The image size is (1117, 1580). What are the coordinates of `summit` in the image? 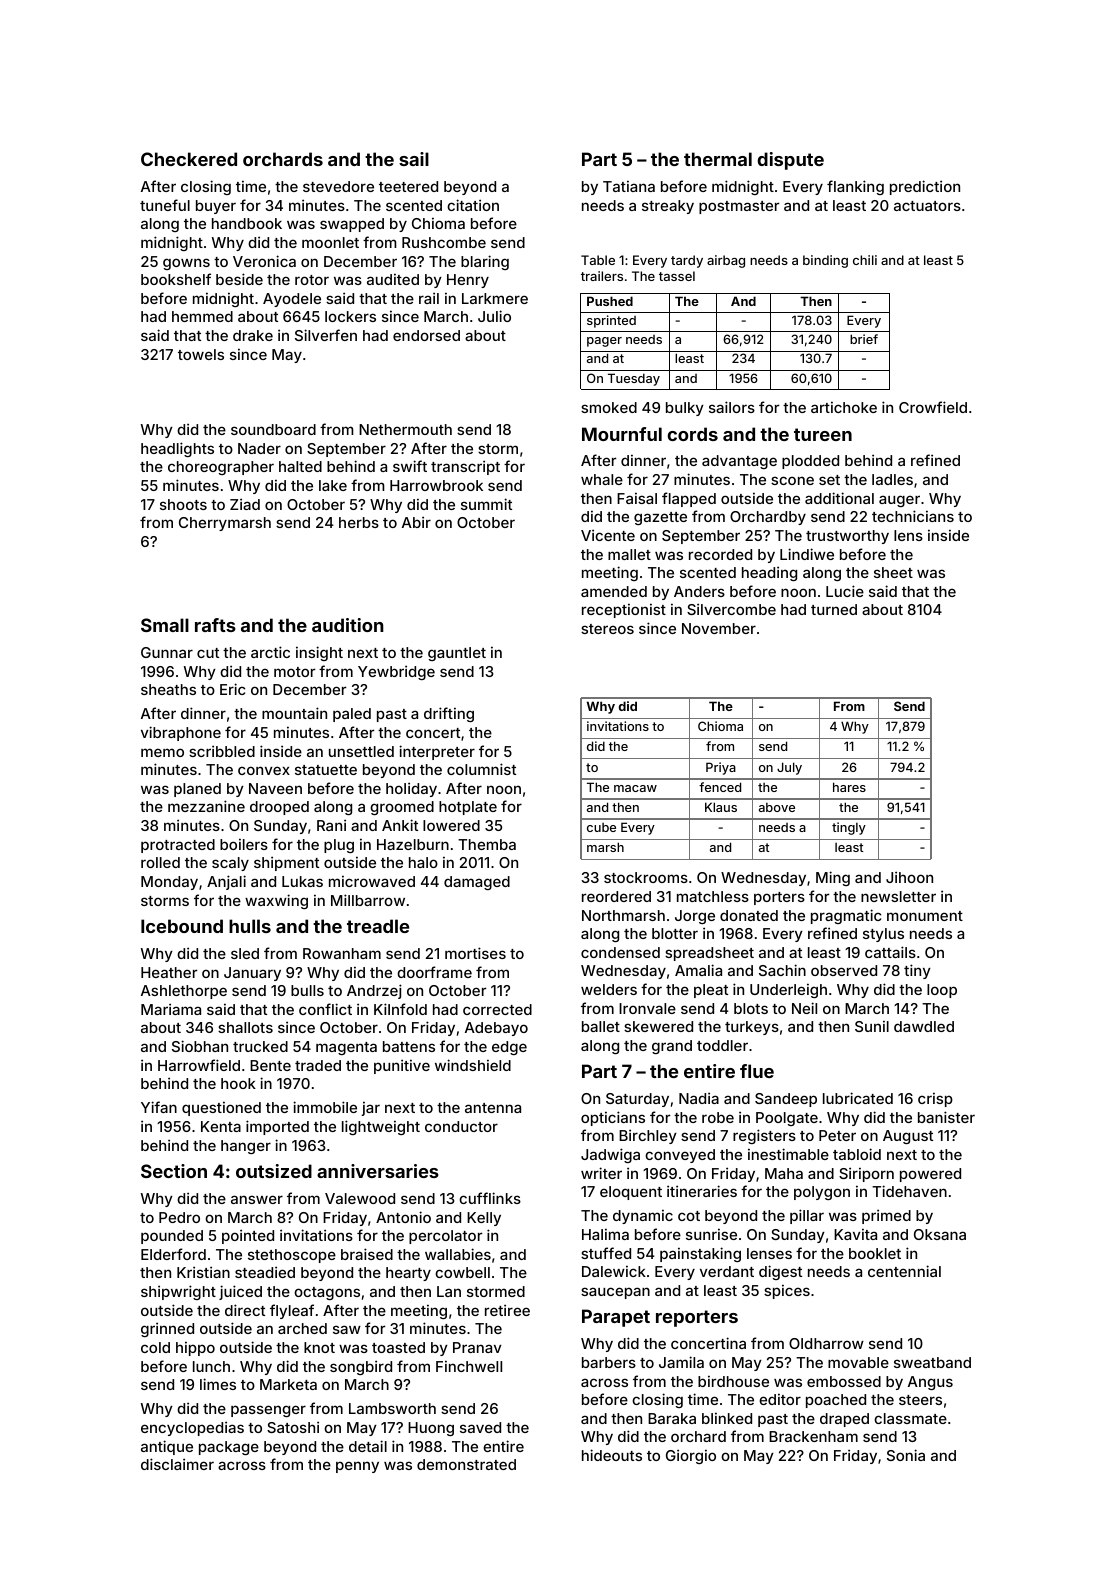 It's located at (486, 504).
